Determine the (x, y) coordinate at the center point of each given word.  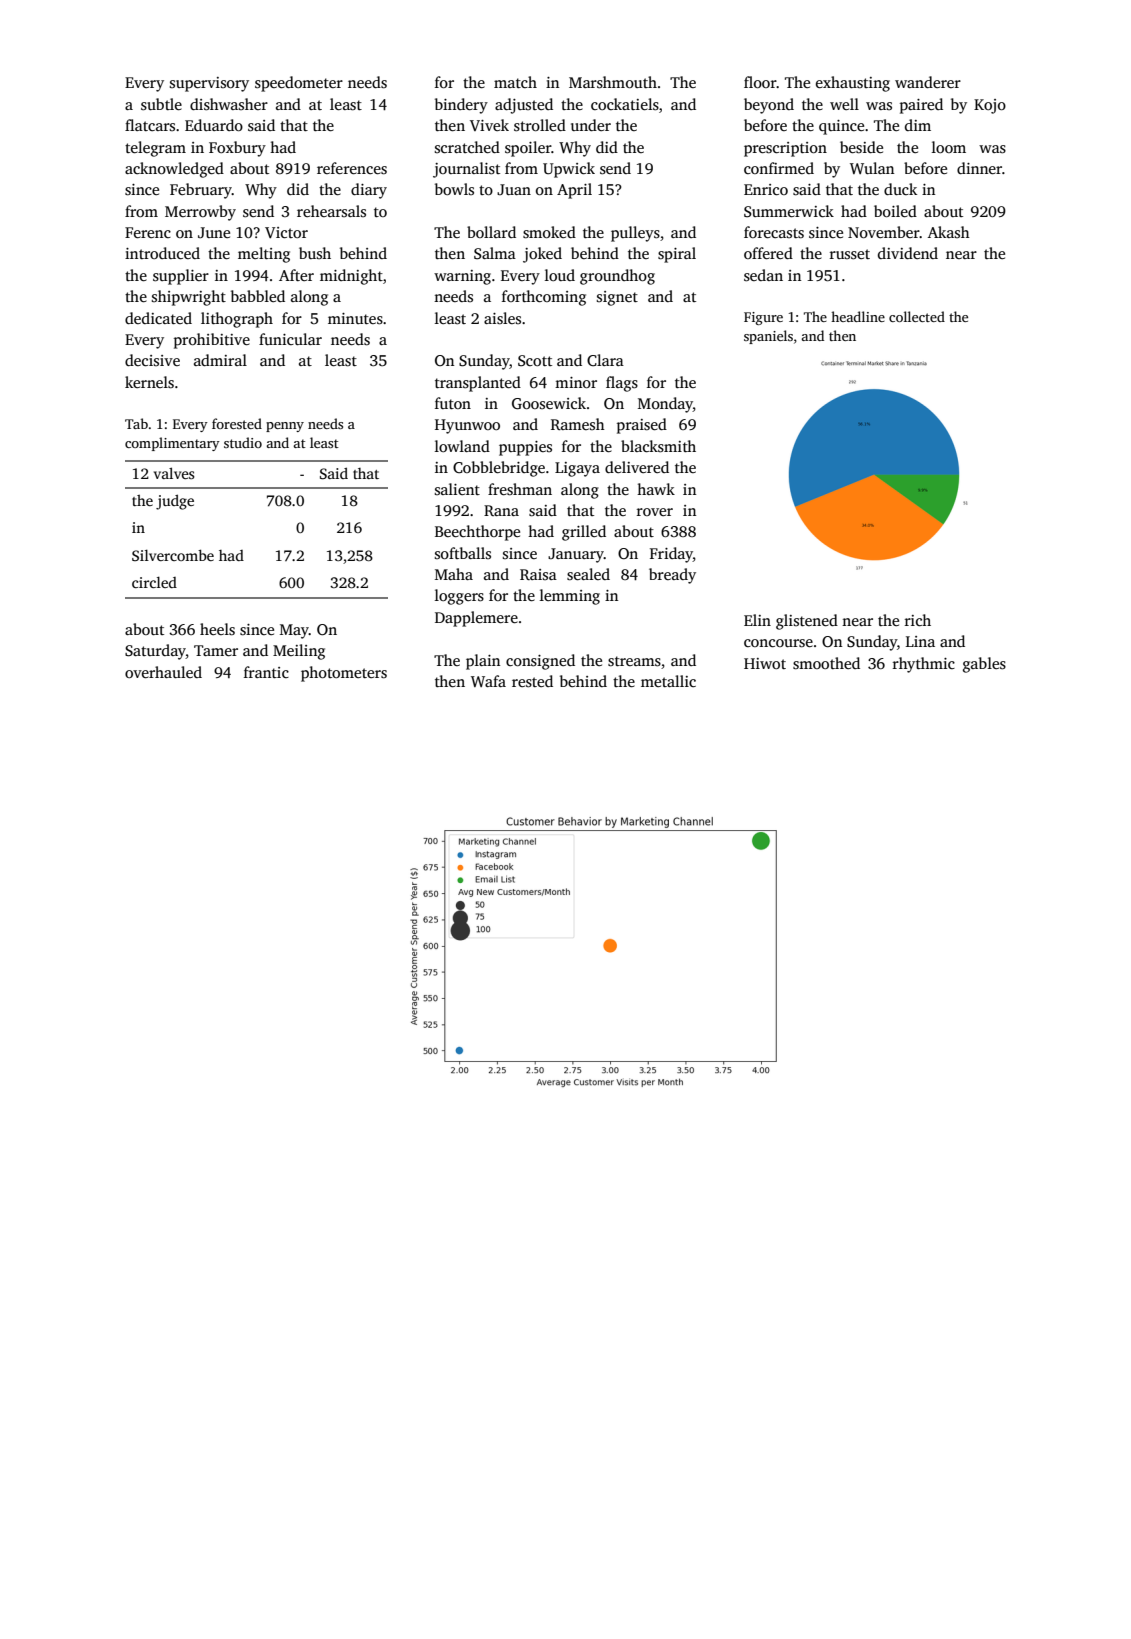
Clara (605, 360)
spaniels (768, 337)
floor (760, 82)
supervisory (209, 84)
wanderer (928, 82)
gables (984, 665)
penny (285, 427)
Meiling (299, 652)
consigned (540, 662)
